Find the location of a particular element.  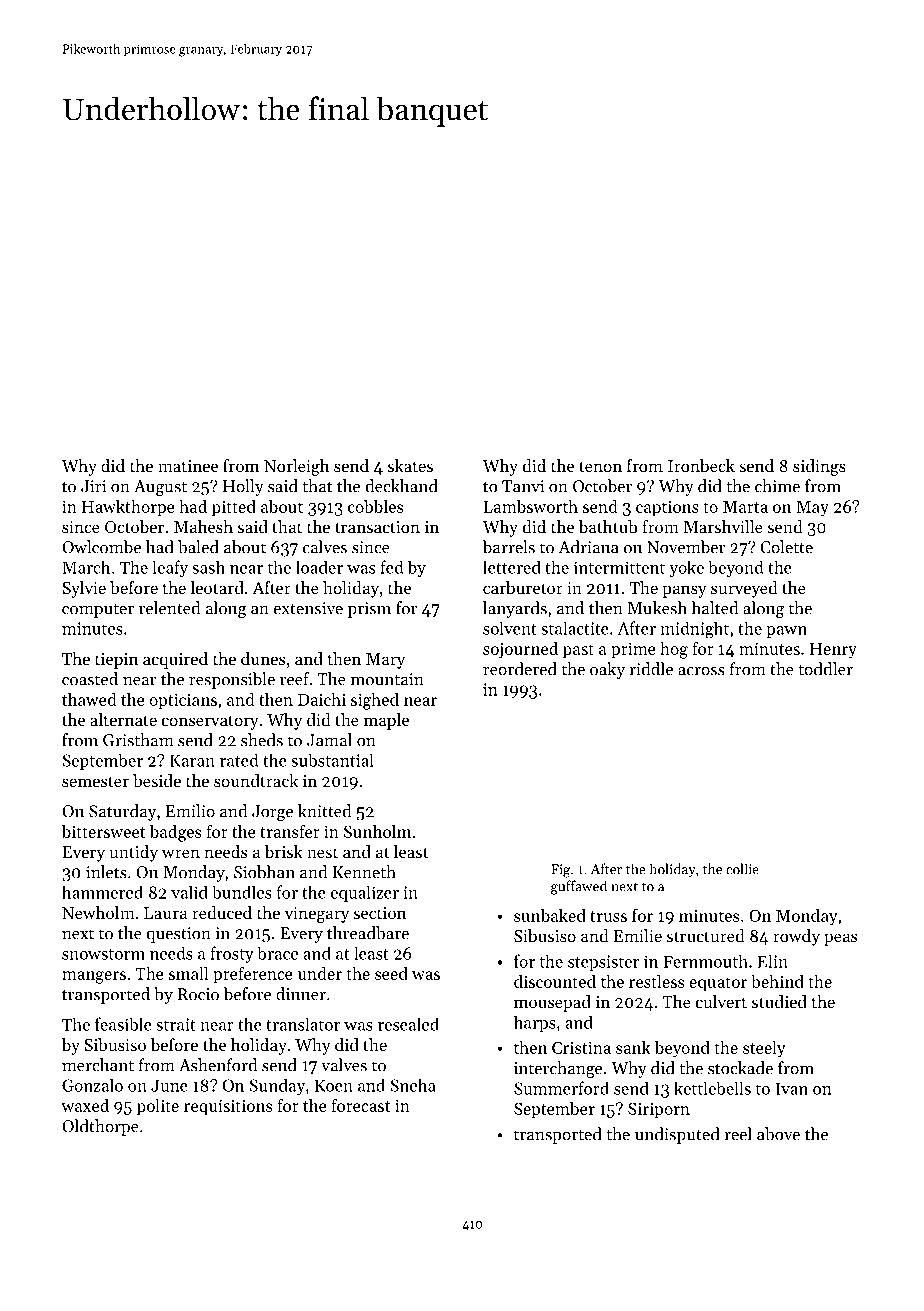

Emilio is located at coordinates (190, 811).
